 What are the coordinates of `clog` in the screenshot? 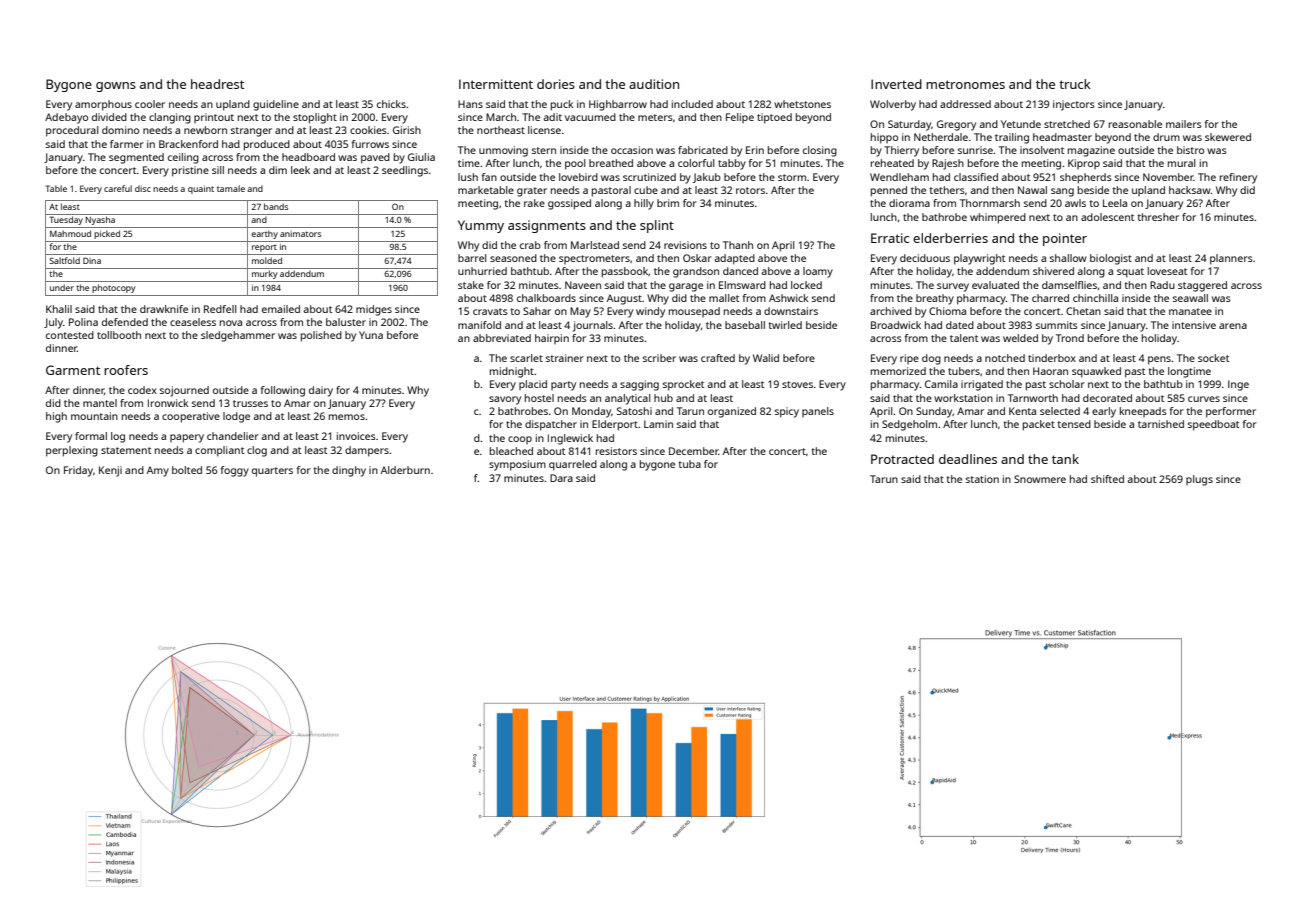 It's located at (257, 451).
